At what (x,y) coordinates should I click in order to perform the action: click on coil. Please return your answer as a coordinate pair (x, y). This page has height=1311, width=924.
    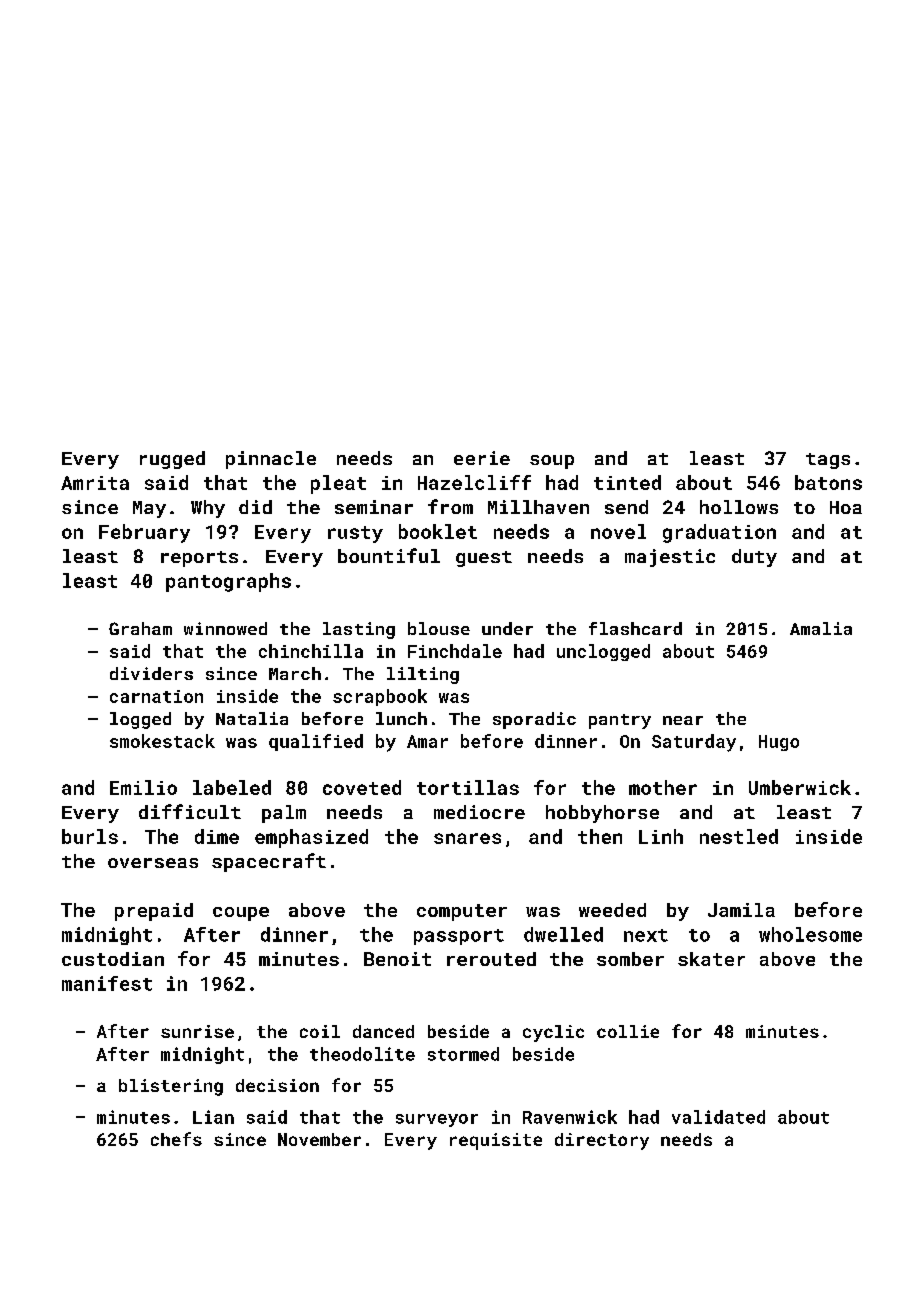
    Looking at the image, I should click on (320, 1031).
